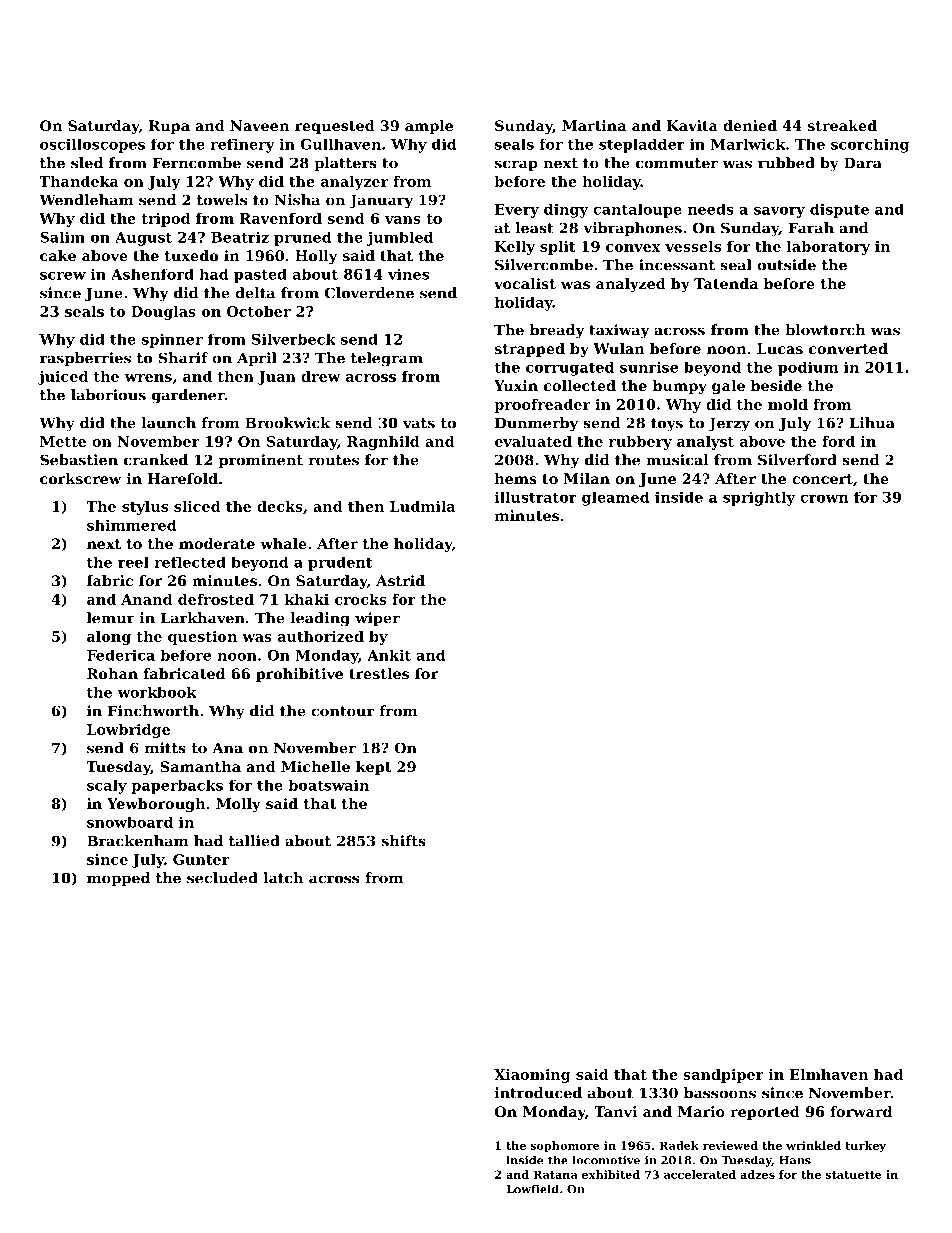  I want to click on sandpiper, so click(723, 1076).
